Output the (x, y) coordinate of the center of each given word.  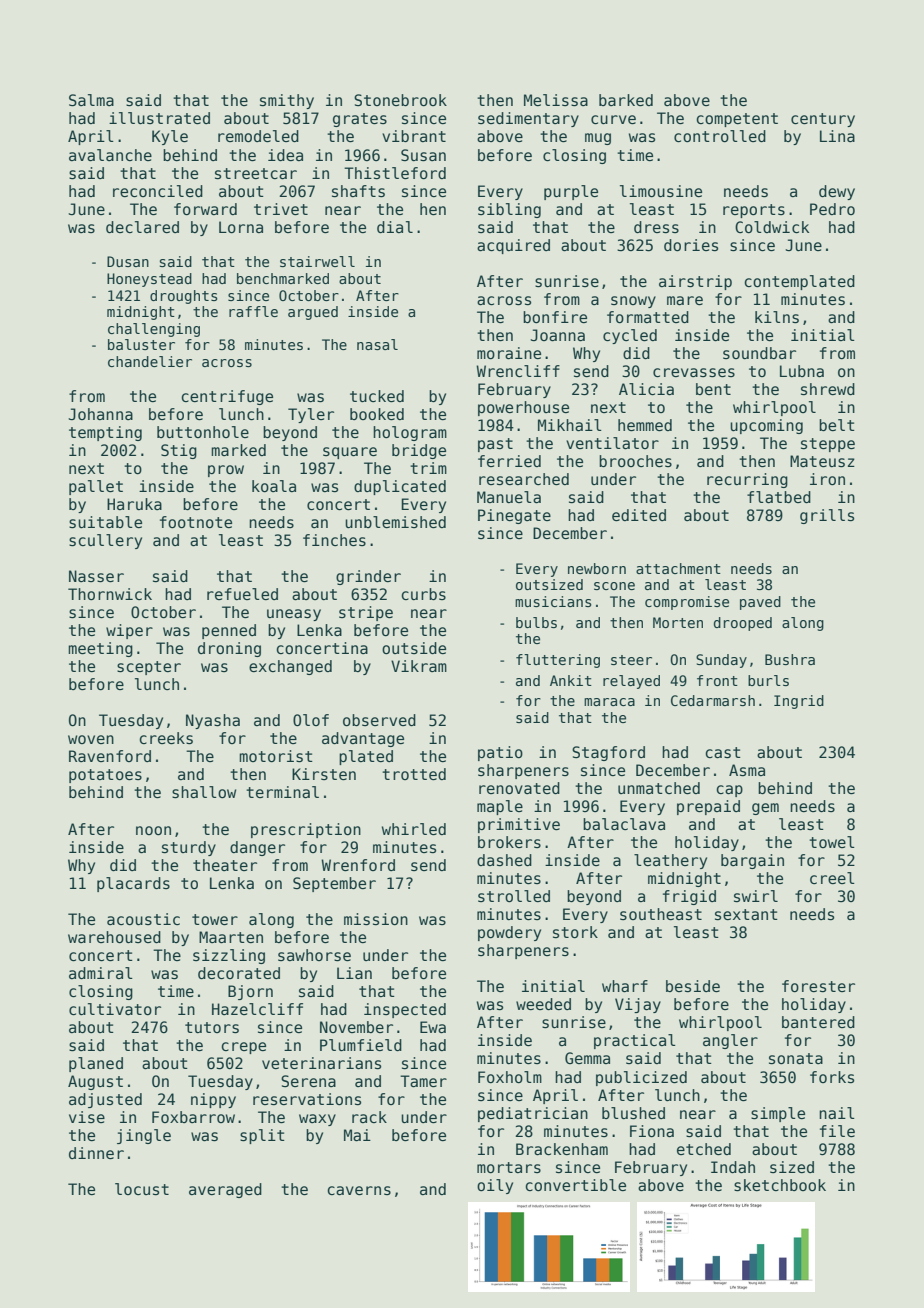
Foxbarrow (193, 1117)
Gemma (587, 1058)
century (823, 120)
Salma (91, 100)
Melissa (556, 100)
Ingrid (799, 702)
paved (760, 603)
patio (500, 753)
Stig (179, 451)
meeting (100, 649)
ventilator (612, 443)
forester (818, 986)
